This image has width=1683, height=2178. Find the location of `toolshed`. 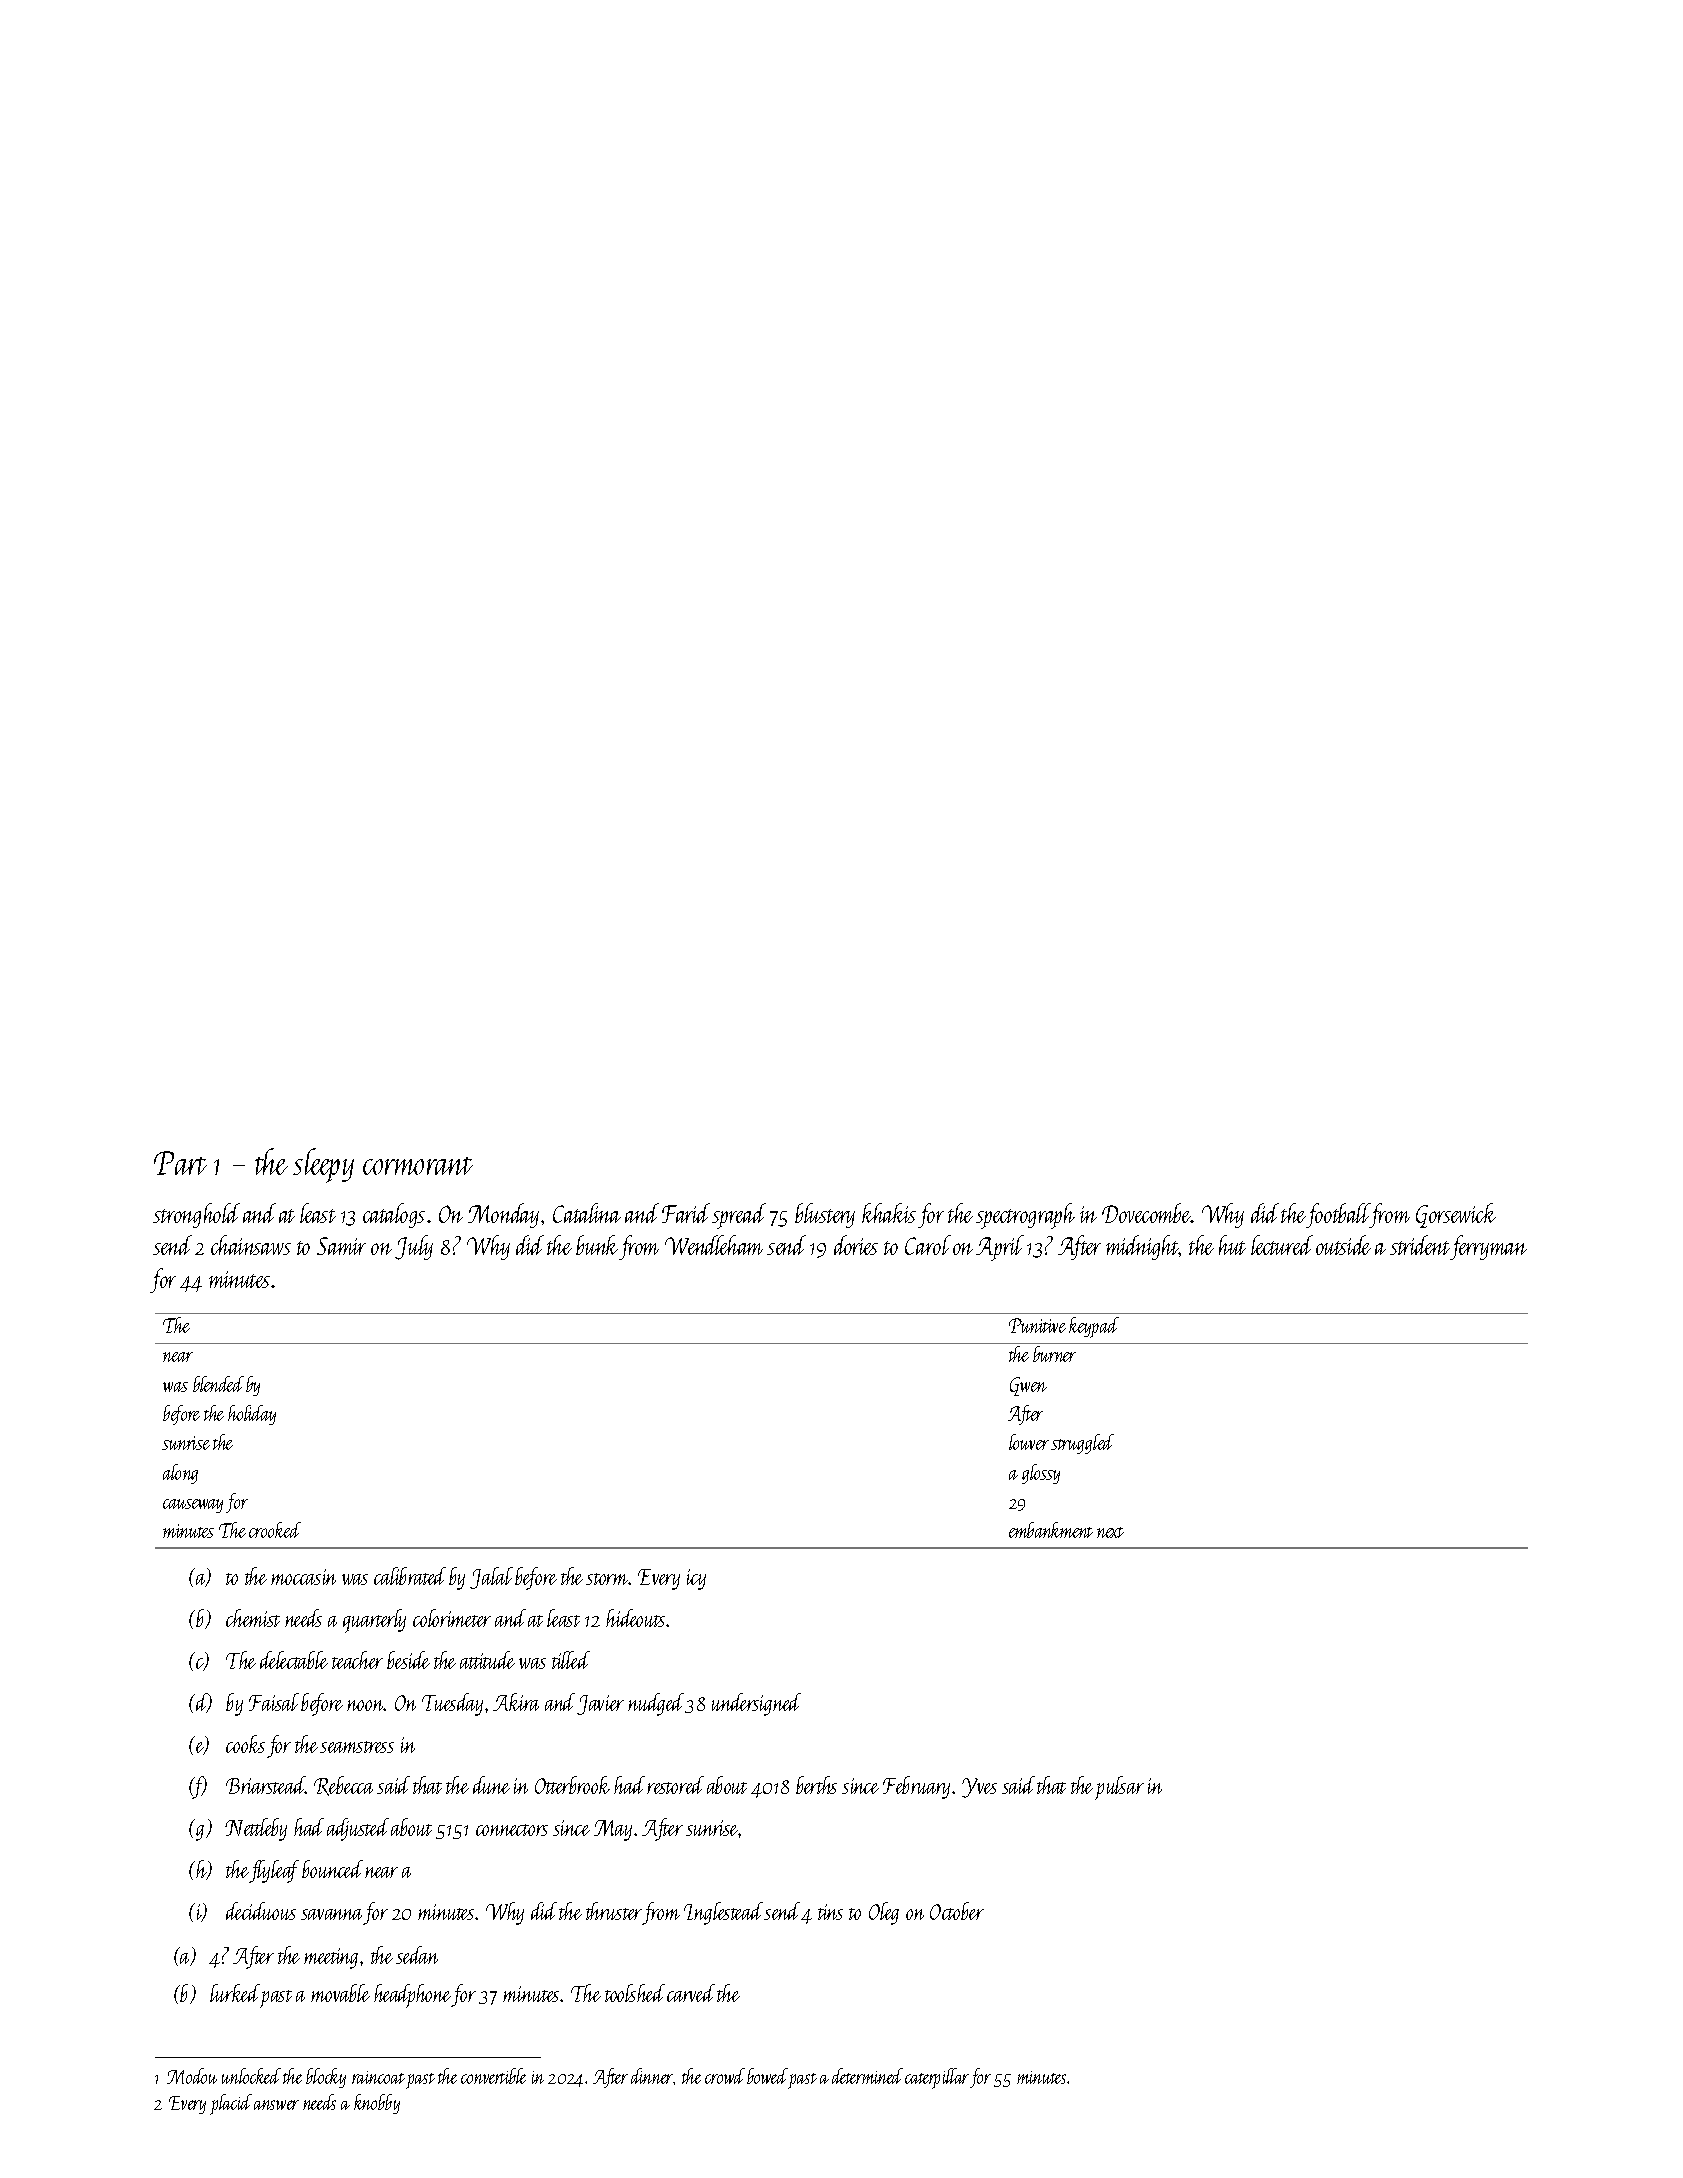

toolshed is located at coordinates (635, 1993).
